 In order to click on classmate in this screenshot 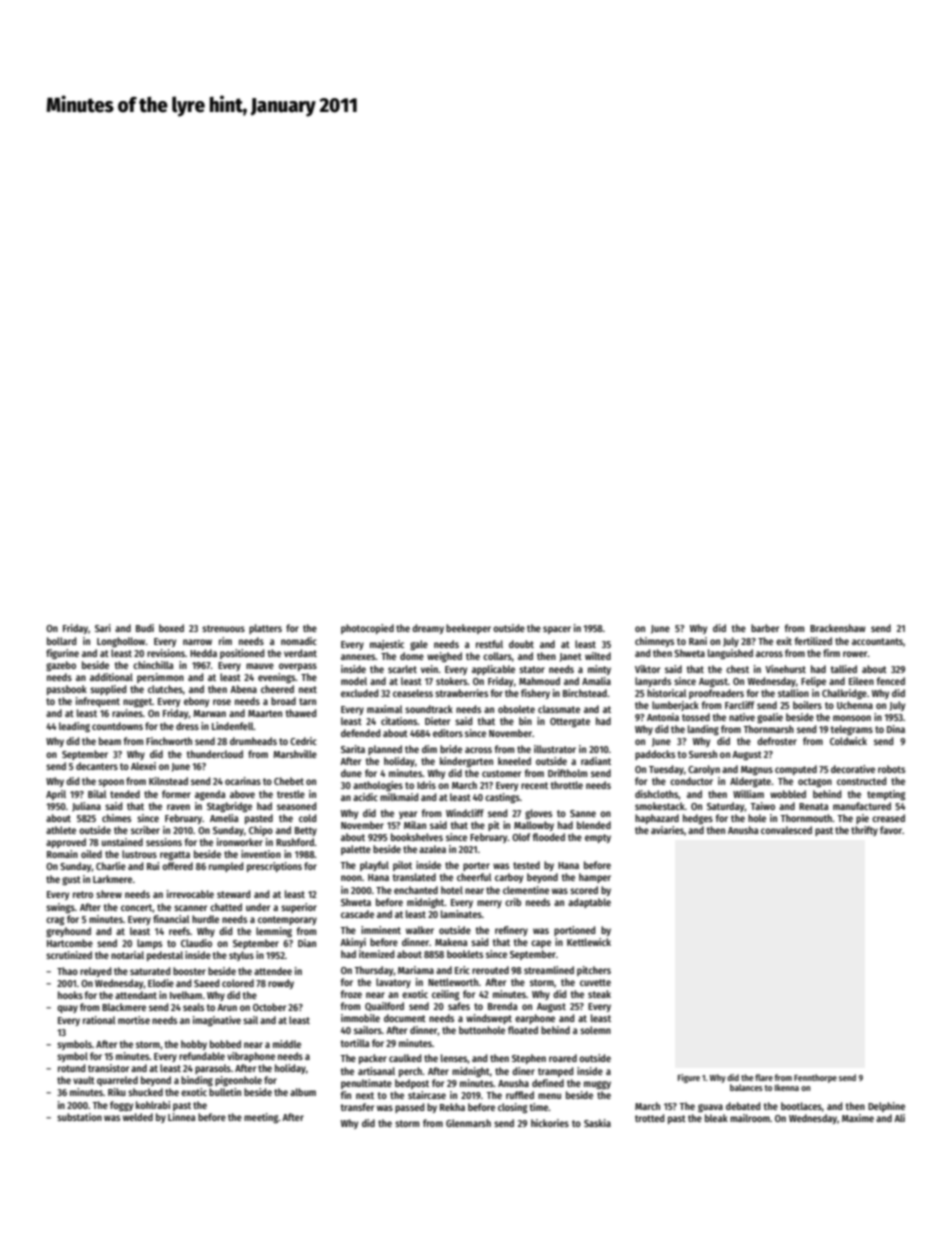, I will do `click(559, 709)`.
